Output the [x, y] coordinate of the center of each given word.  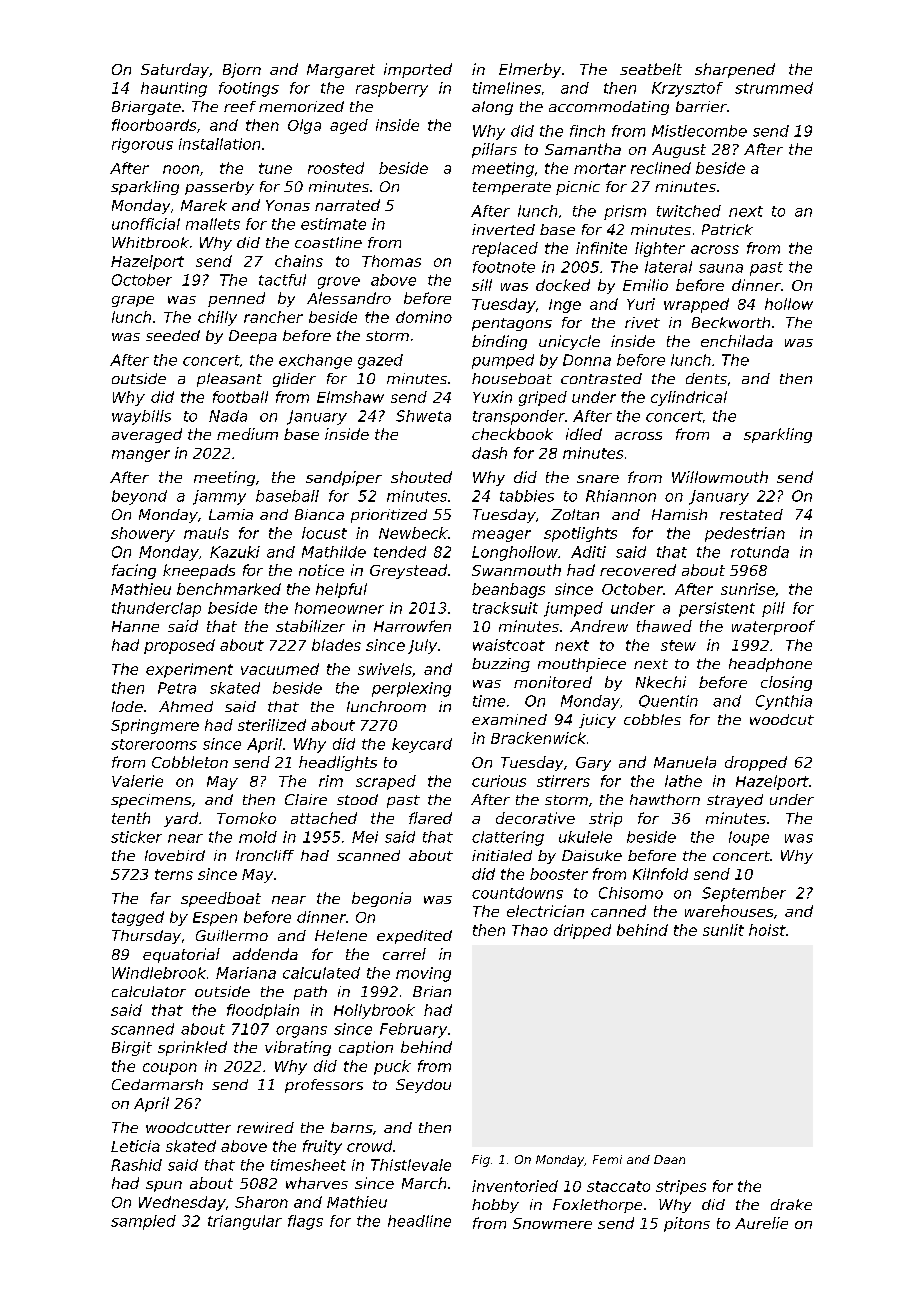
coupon [170, 1069]
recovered [638, 570]
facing [134, 571]
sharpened [735, 70]
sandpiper [344, 478]
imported [418, 70]
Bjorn [242, 70]
